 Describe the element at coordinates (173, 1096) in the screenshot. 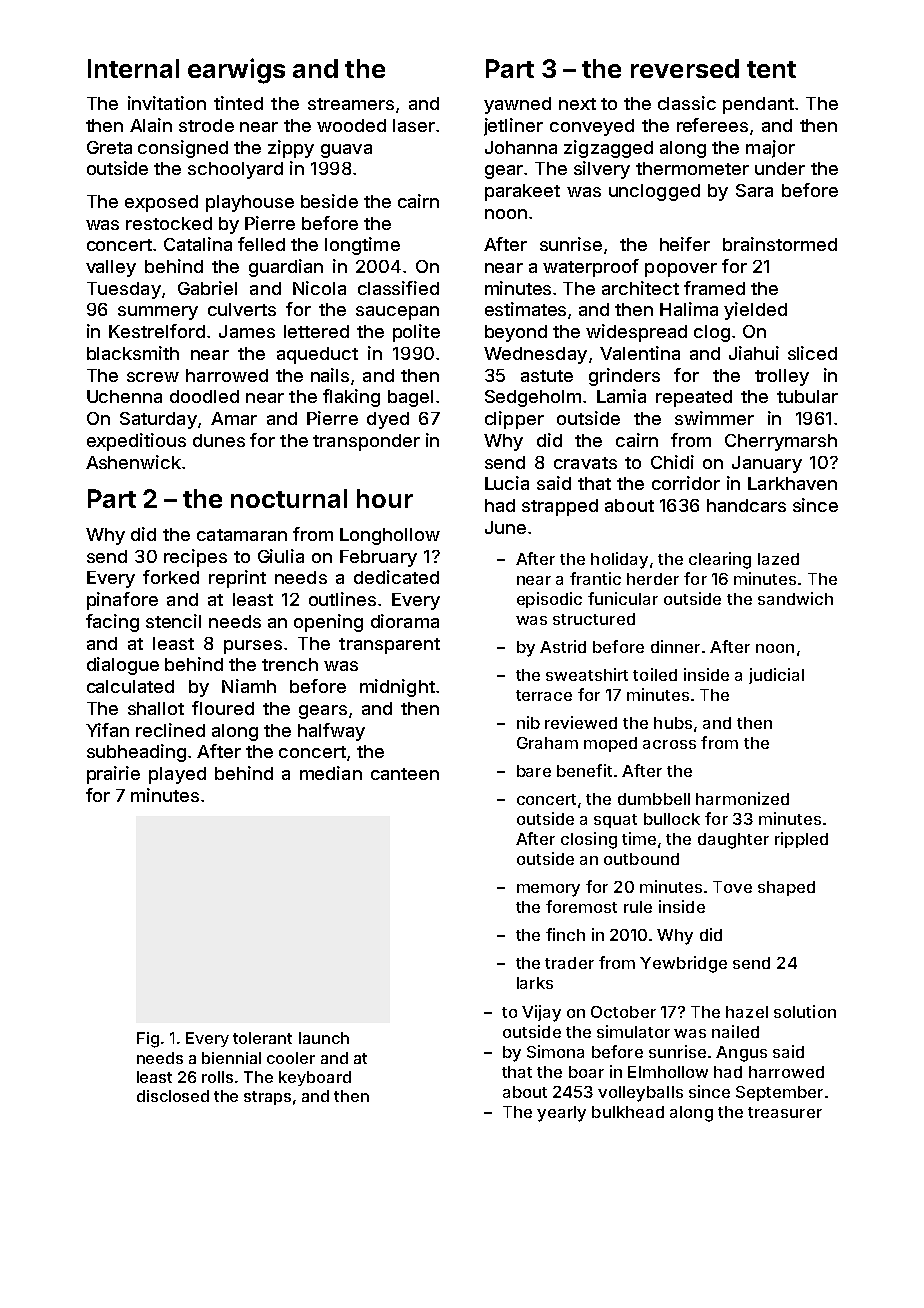

I see `disclosed` at that location.
